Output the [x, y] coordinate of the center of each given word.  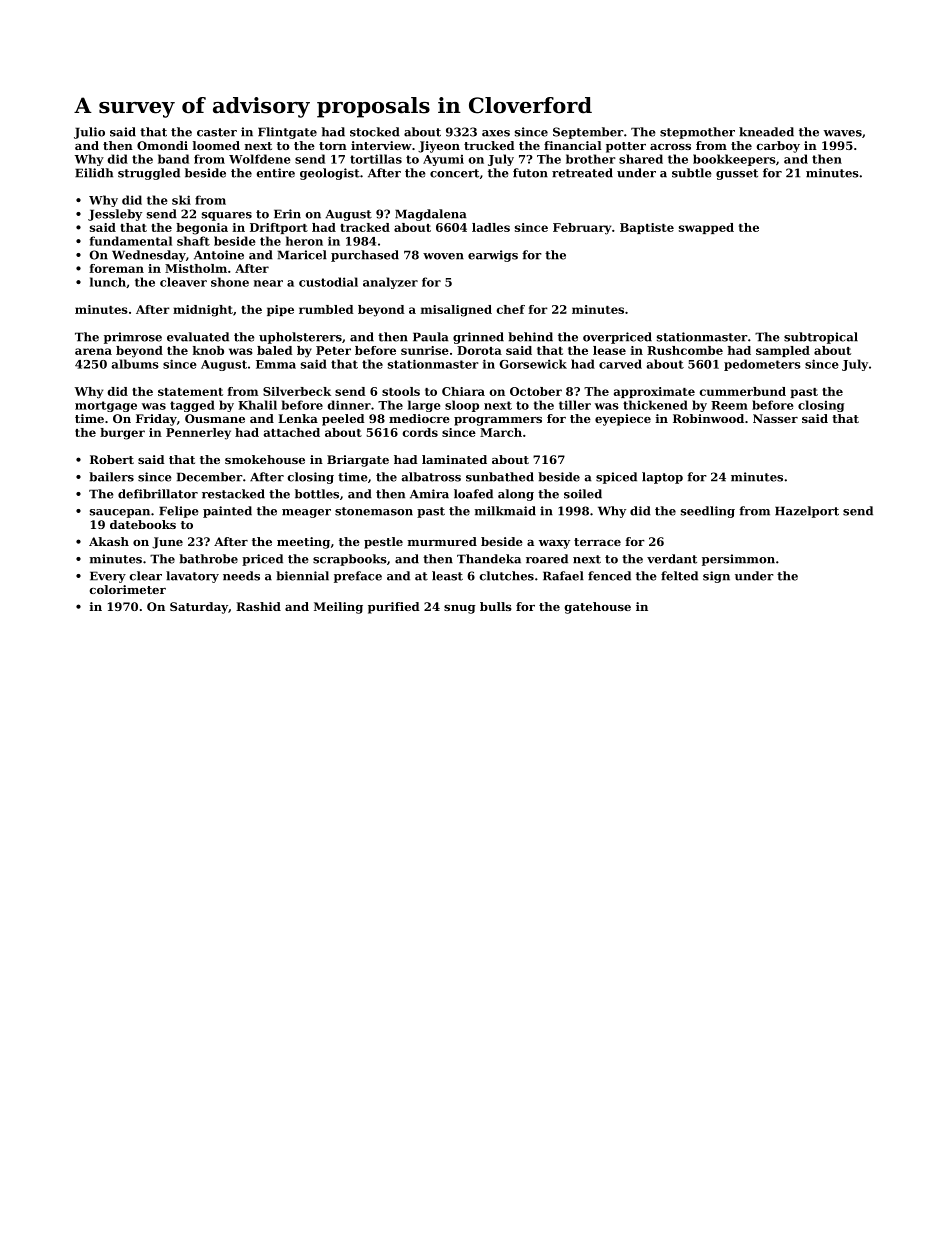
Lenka [298, 418]
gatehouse [598, 608]
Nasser [775, 418]
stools [401, 391]
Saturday [199, 608]
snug [459, 609]
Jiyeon [439, 147]
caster [217, 132]
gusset [737, 174]
